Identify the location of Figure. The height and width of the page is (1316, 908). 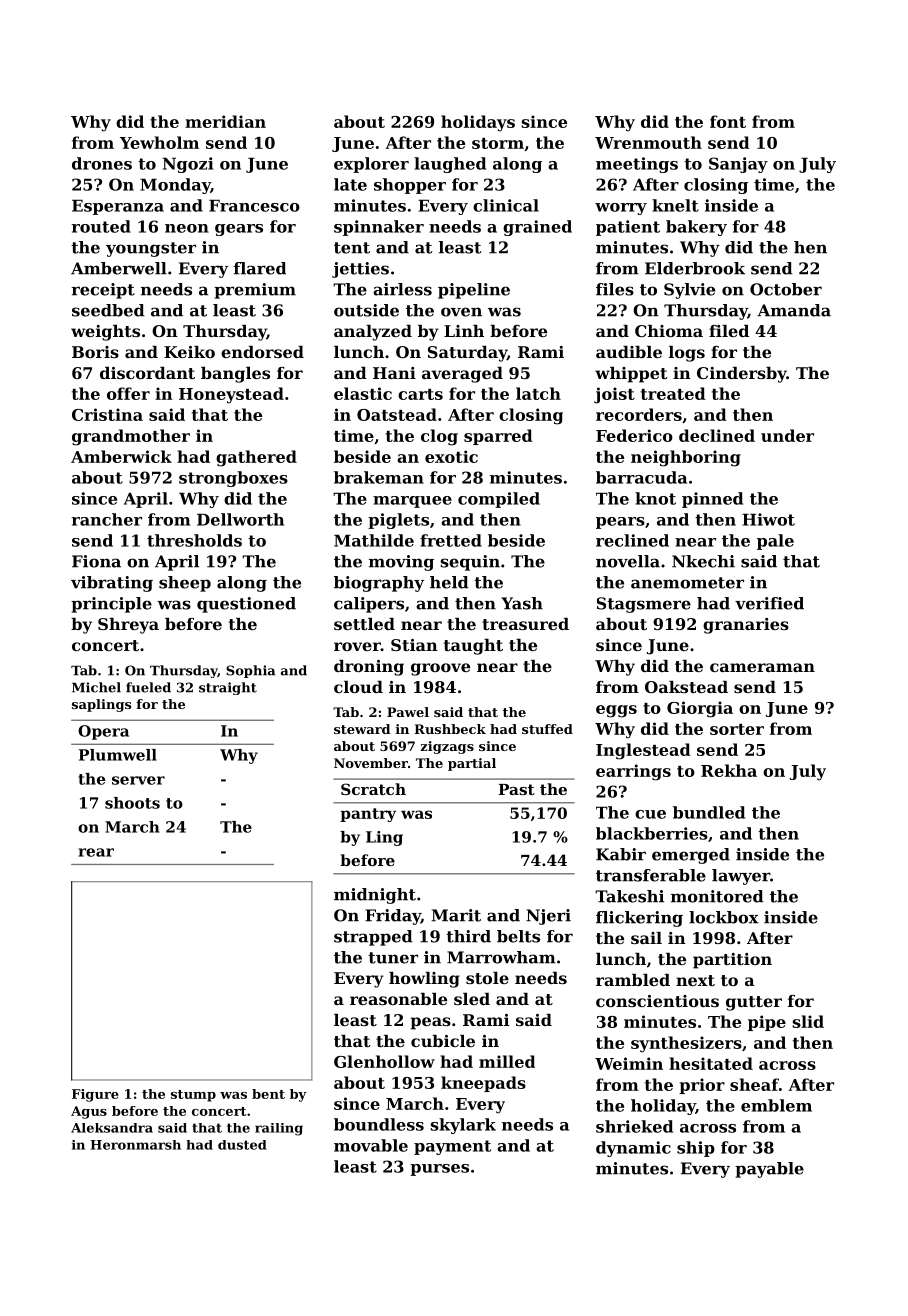
(95, 1095).
